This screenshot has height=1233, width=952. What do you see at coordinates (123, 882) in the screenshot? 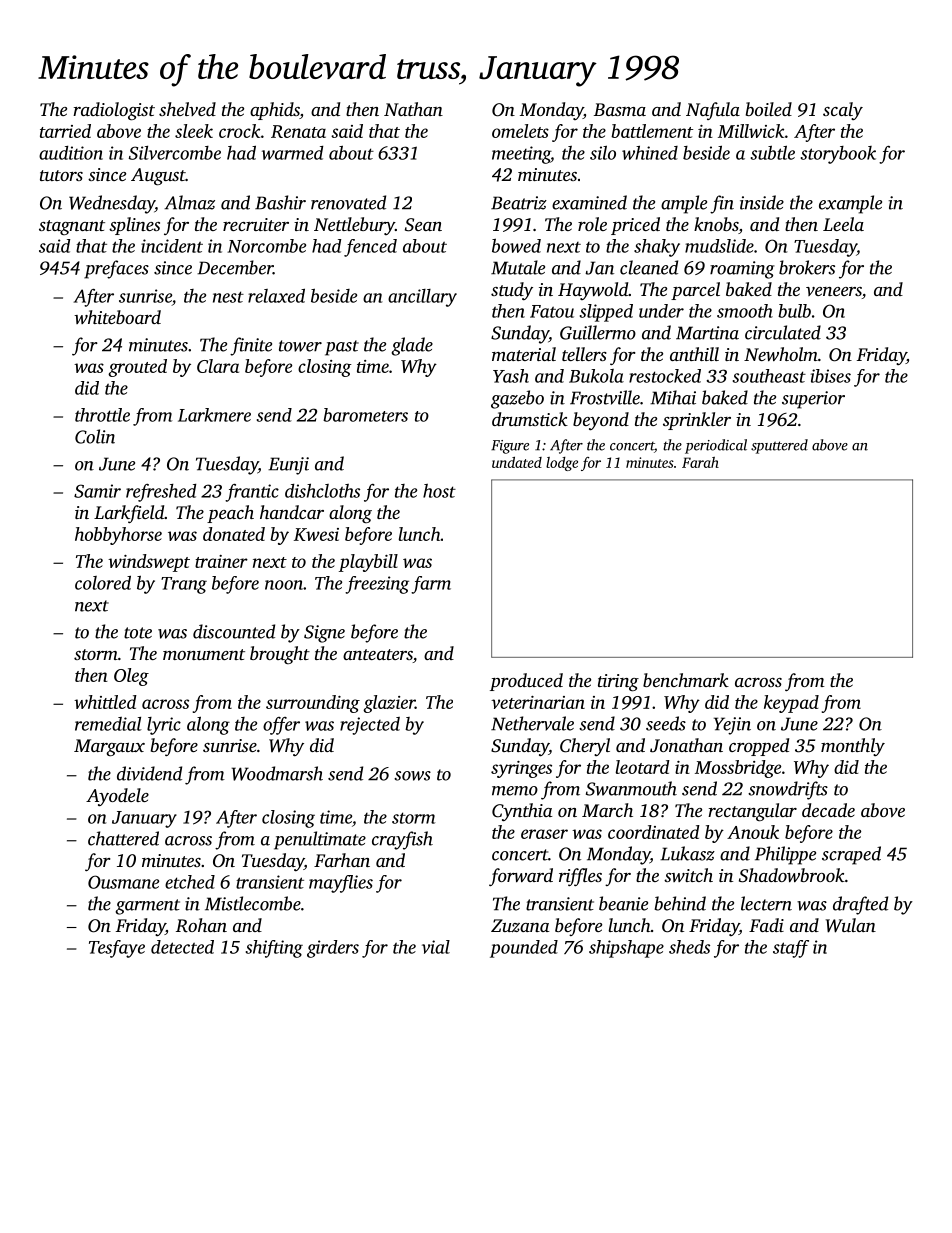
I see `Ousmane` at bounding box center [123, 882].
